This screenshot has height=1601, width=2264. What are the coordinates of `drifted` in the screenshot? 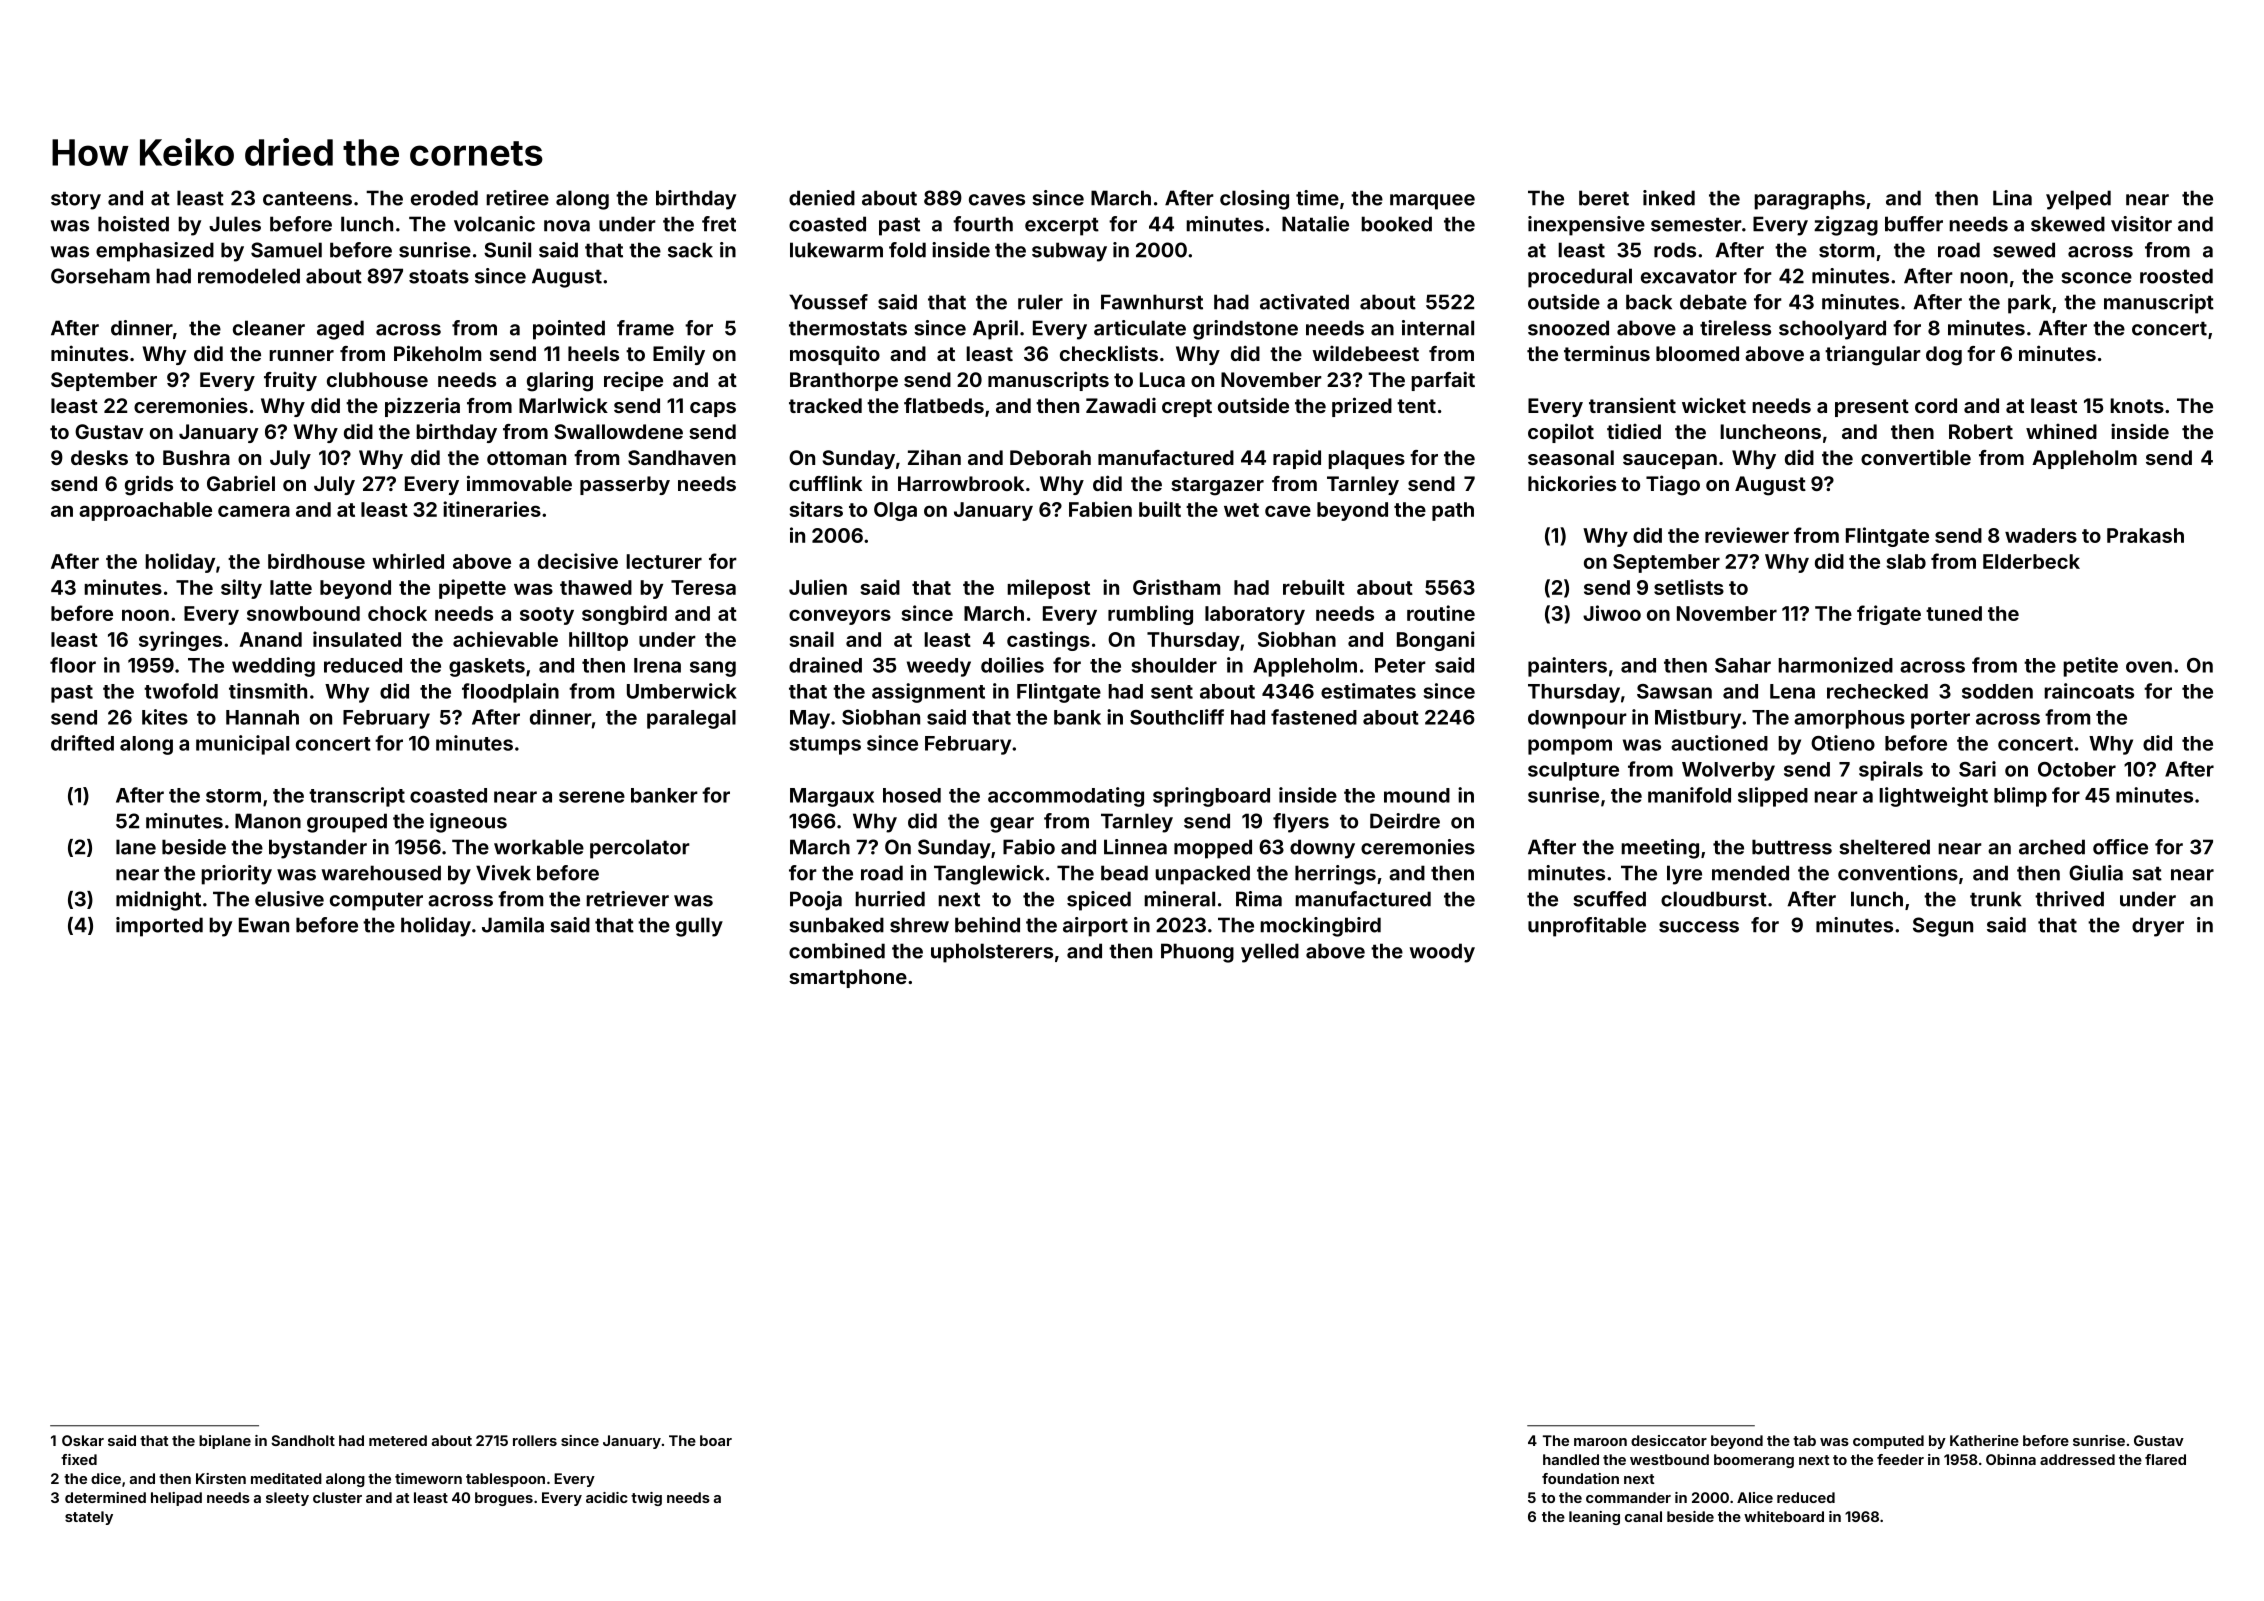 It's located at (82, 743).
